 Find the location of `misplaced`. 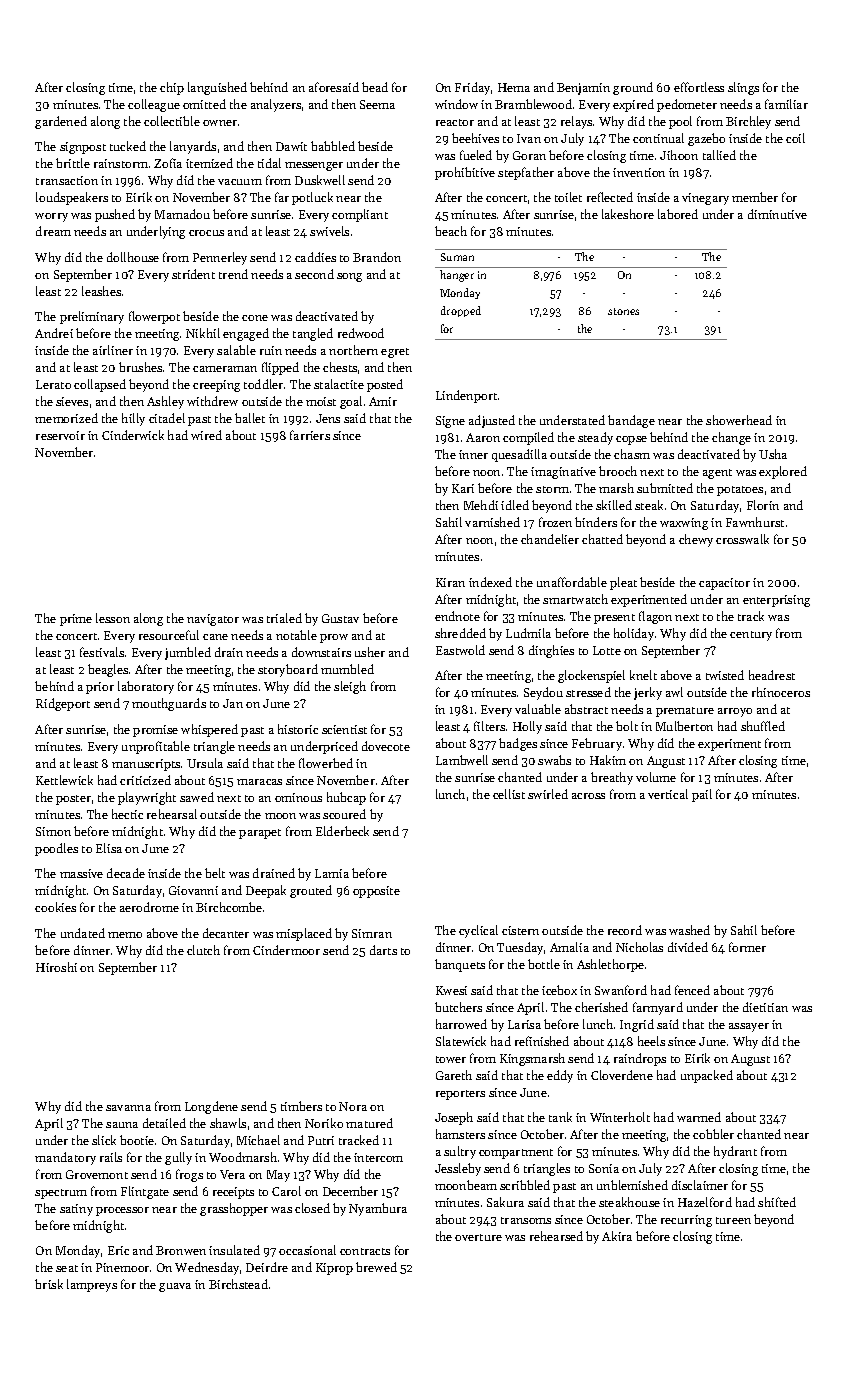

misplaced is located at coordinates (304, 934).
